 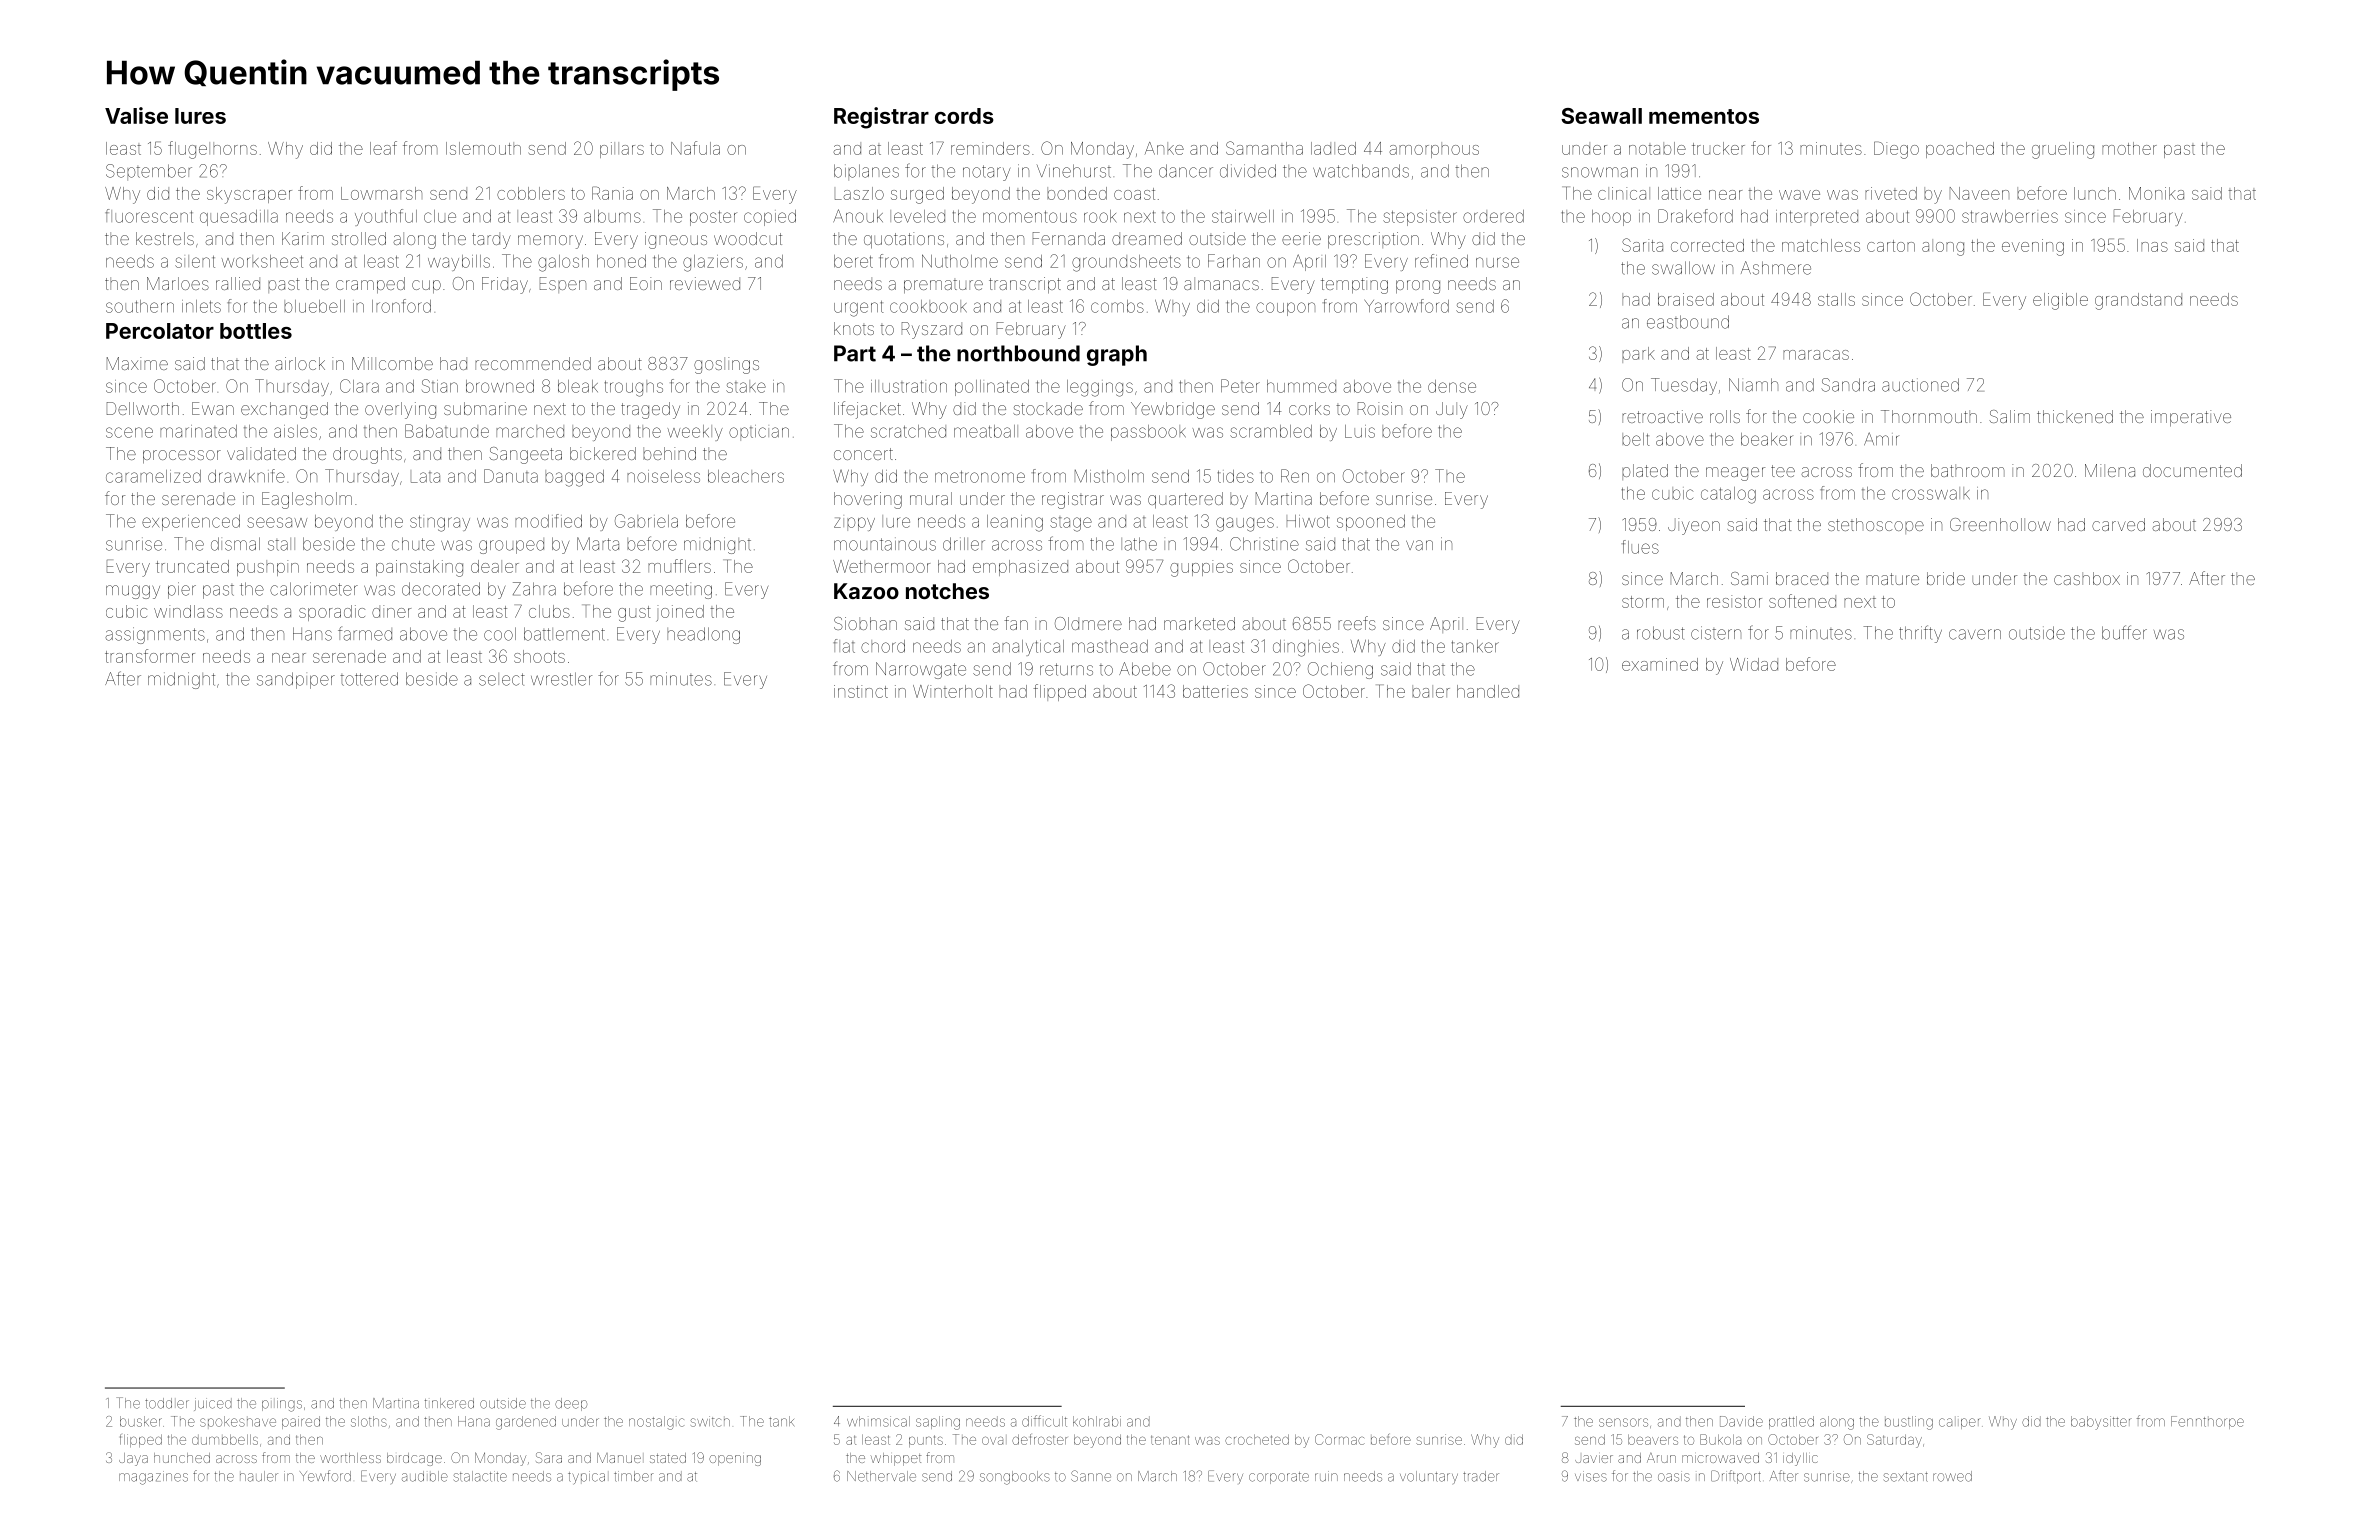 What do you see at coordinates (2129, 148) in the screenshot?
I see `mother` at bounding box center [2129, 148].
